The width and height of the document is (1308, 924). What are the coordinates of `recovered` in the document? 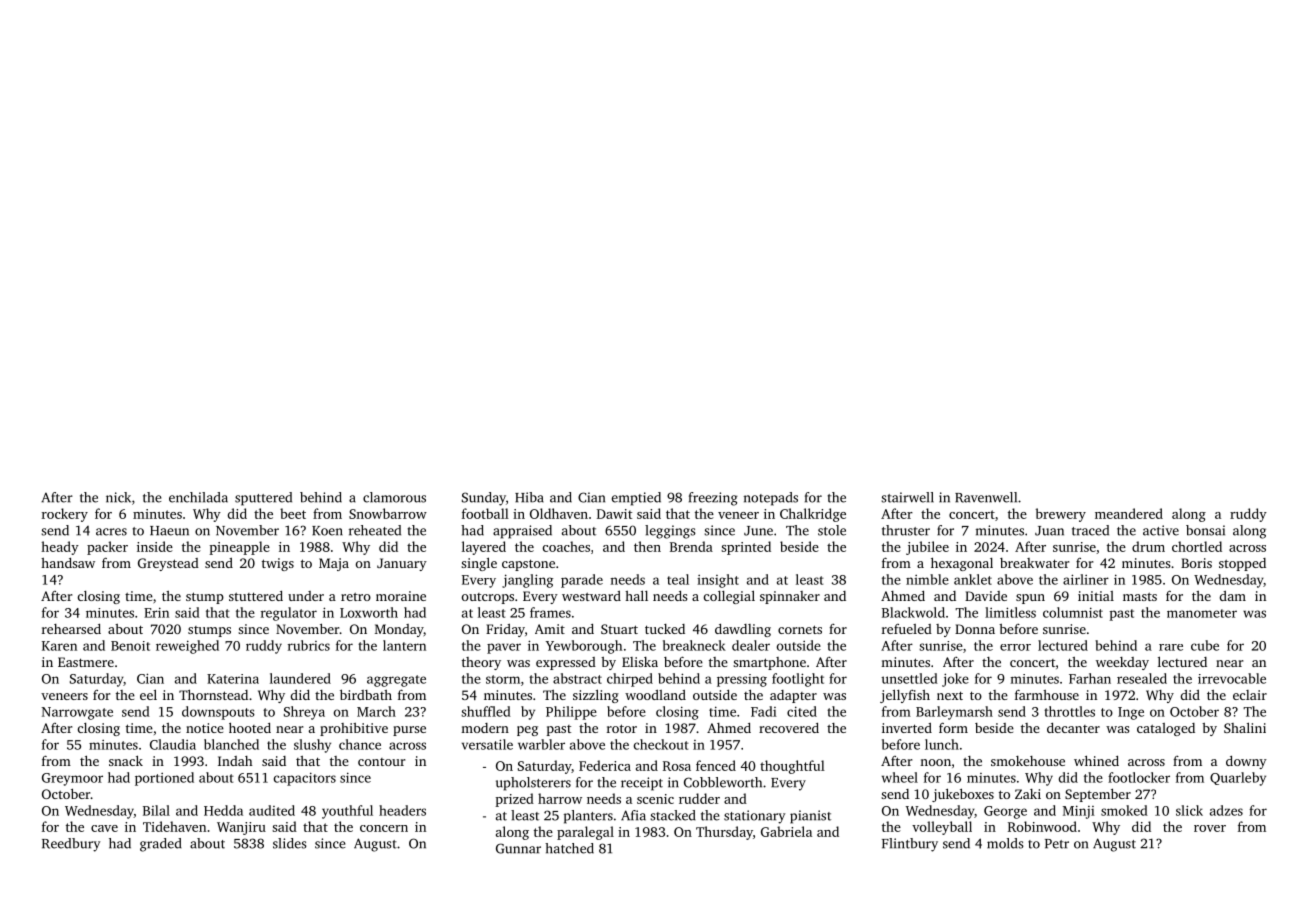 It's located at (789, 728).
